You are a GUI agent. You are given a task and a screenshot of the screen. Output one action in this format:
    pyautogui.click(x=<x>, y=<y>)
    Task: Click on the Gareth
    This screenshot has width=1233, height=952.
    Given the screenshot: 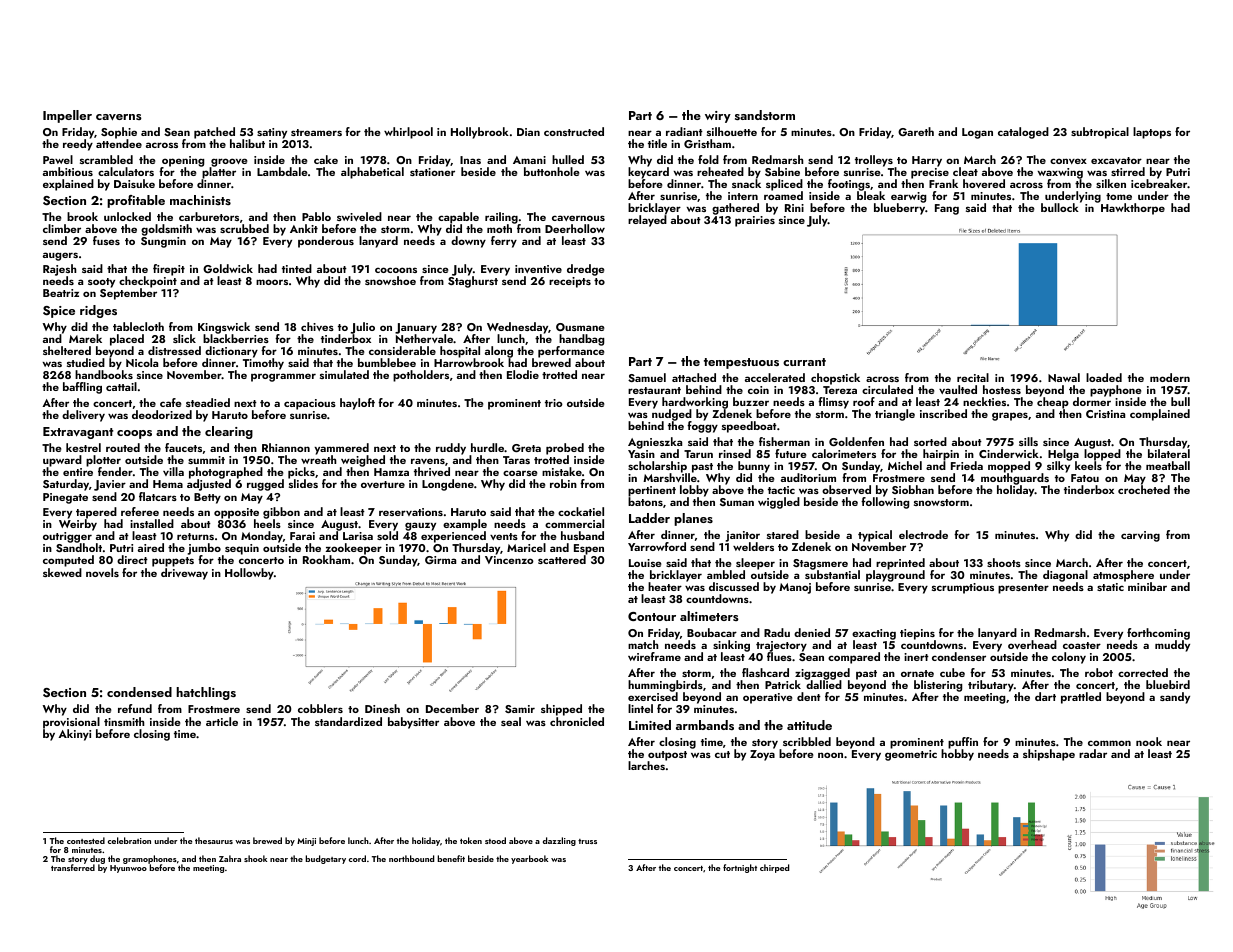 What is the action you would take?
    pyautogui.click(x=916, y=131)
